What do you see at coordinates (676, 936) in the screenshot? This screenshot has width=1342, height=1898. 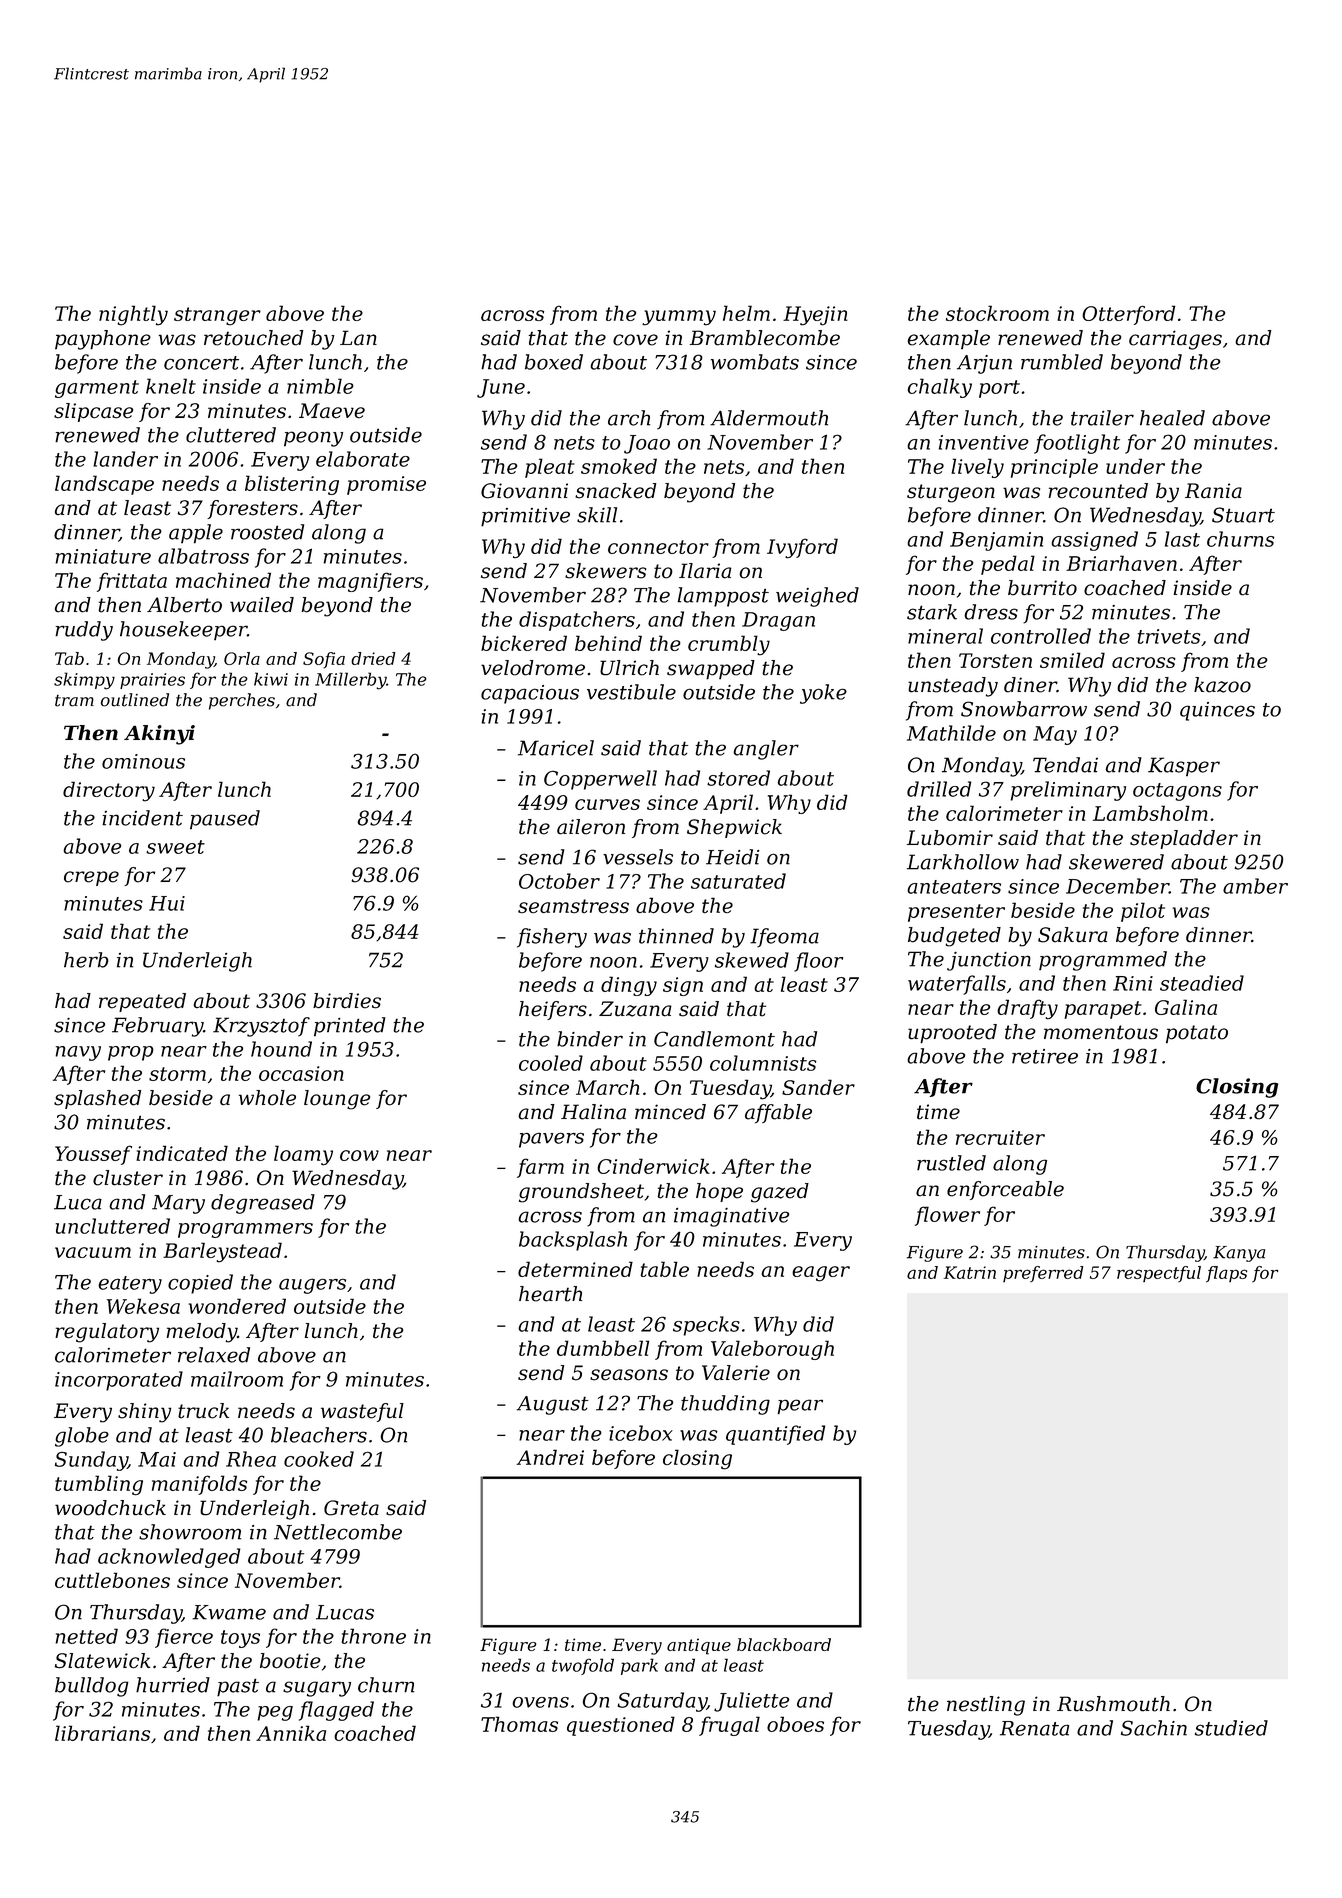 I see `thinned` at bounding box center [676, 936].
